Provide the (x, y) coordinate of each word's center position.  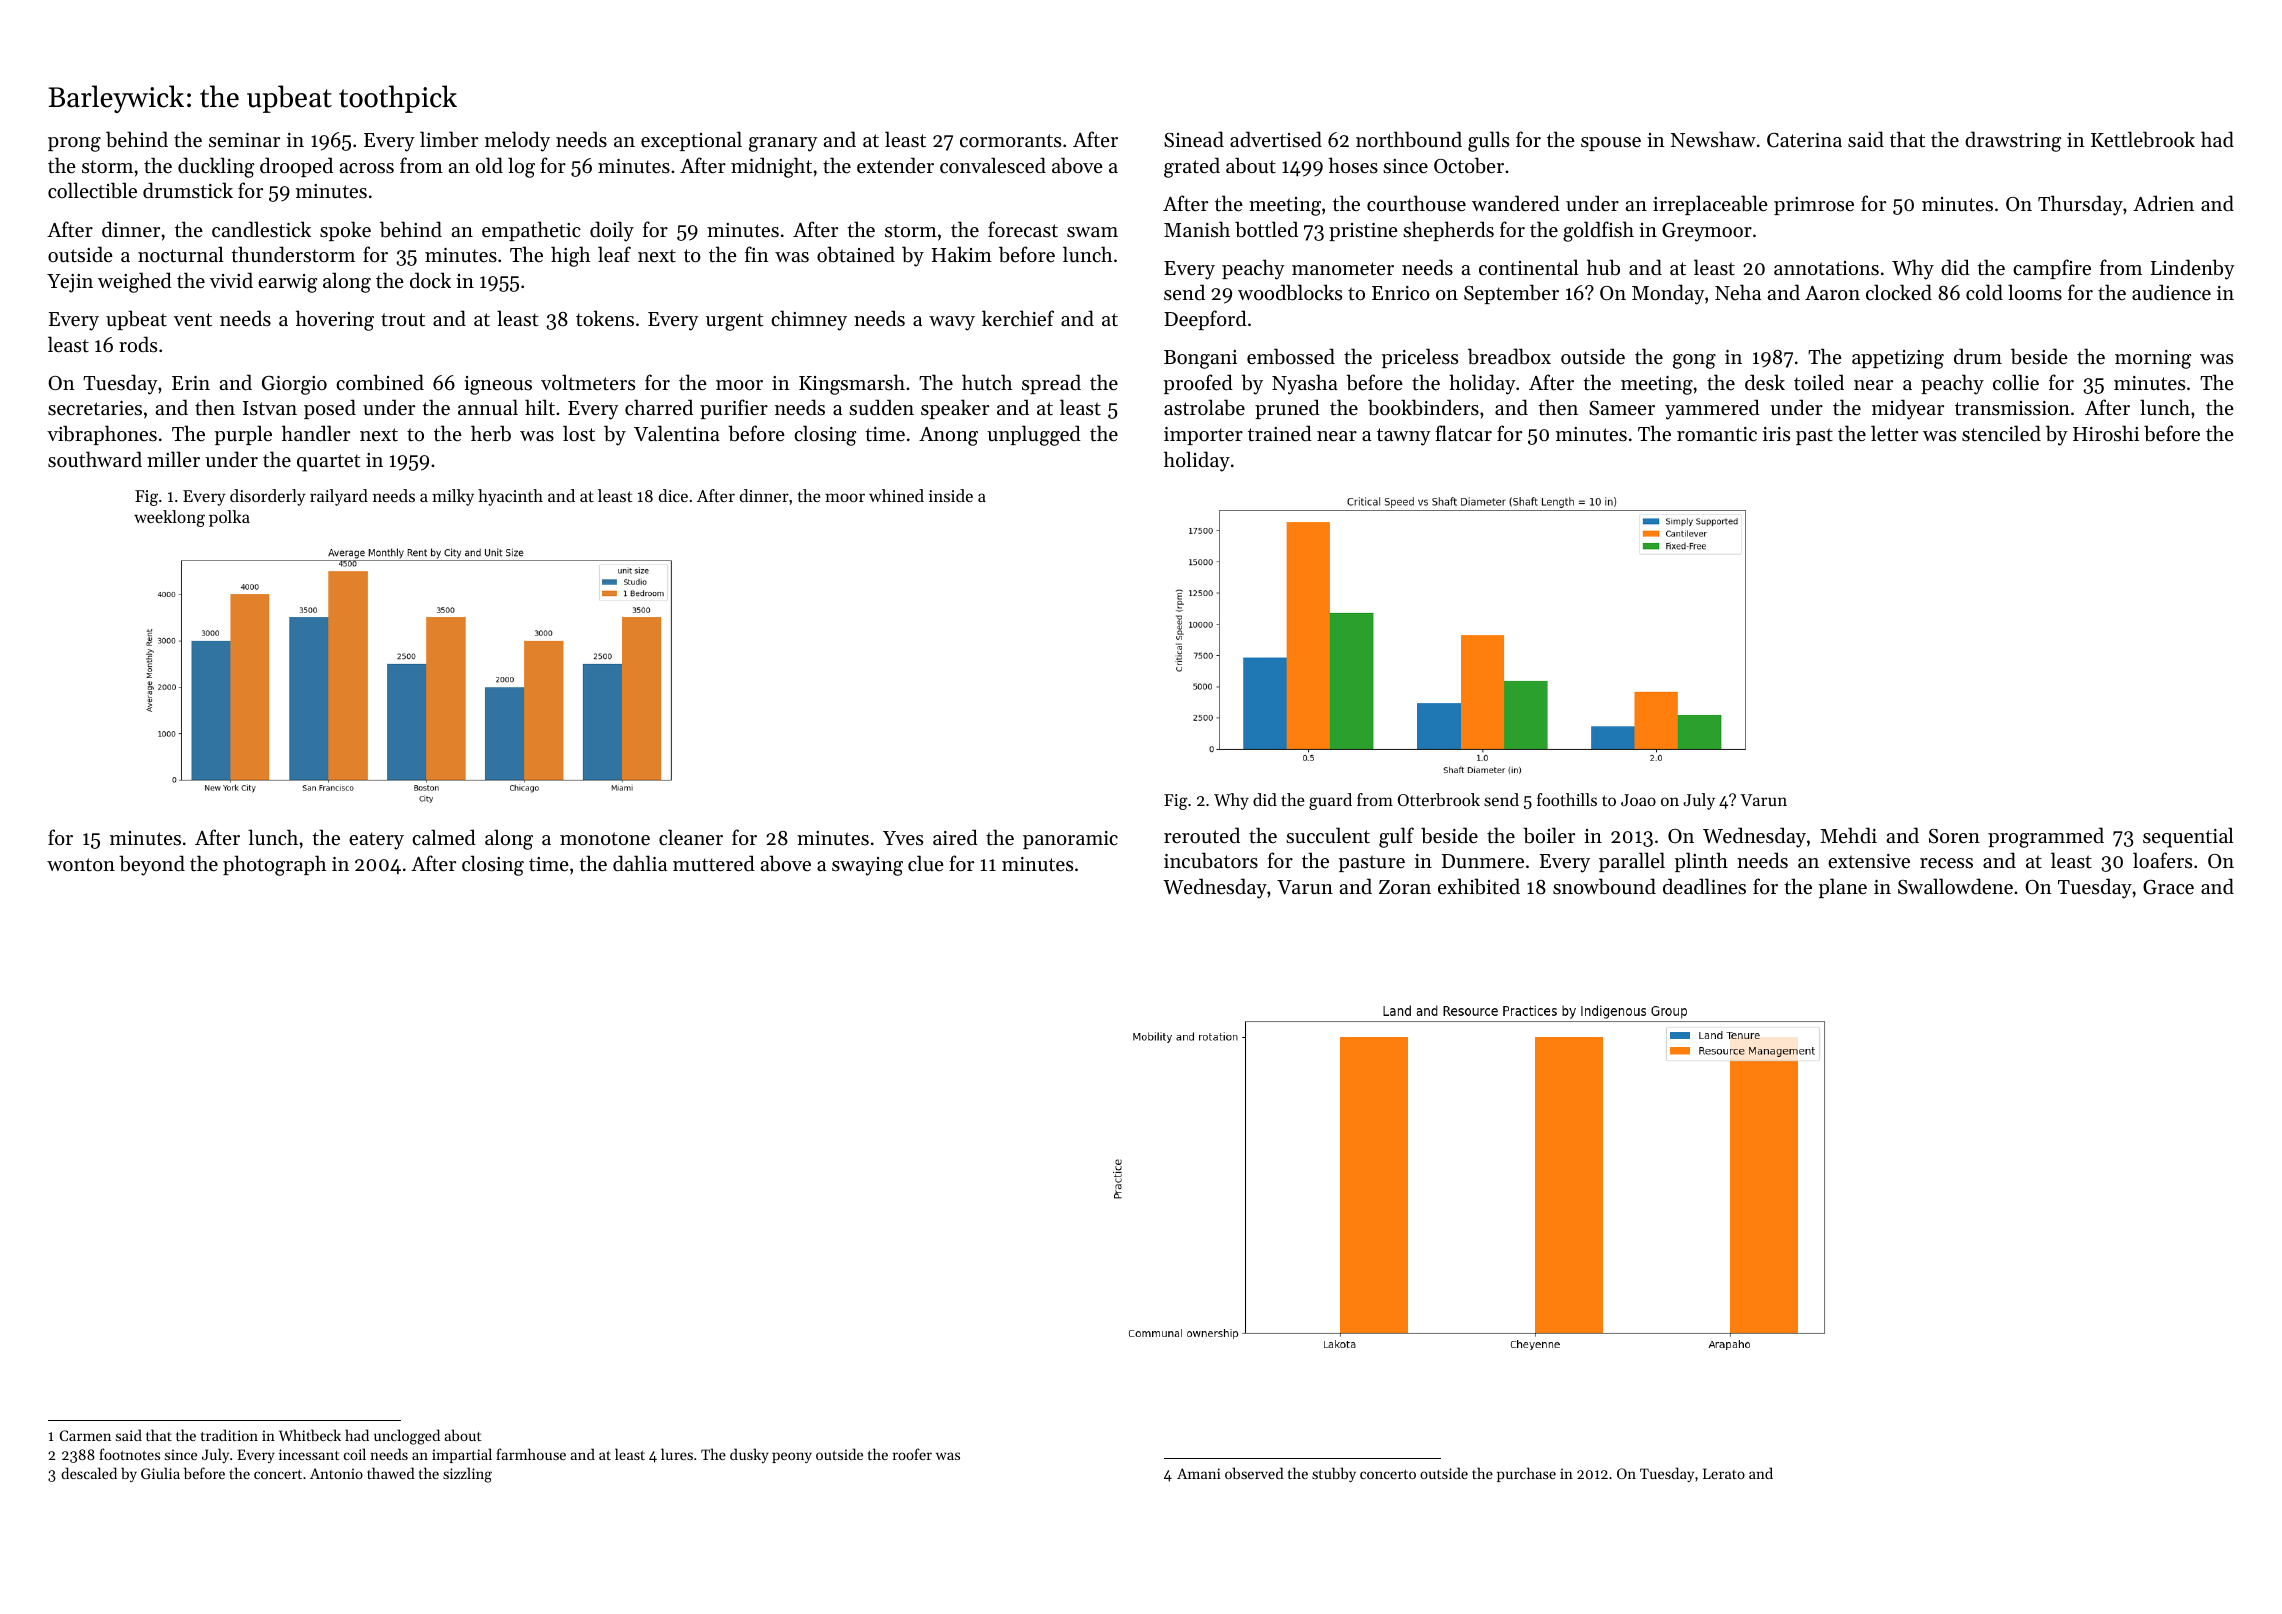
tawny (1404, 437)
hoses (1353, 165)
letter (1894, 433)
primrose (1814, 206)
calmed (444, 837)
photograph (274, 865)
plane (1843, 888)
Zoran (1405, 887)
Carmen (85, 1435)
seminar (244, 140)
